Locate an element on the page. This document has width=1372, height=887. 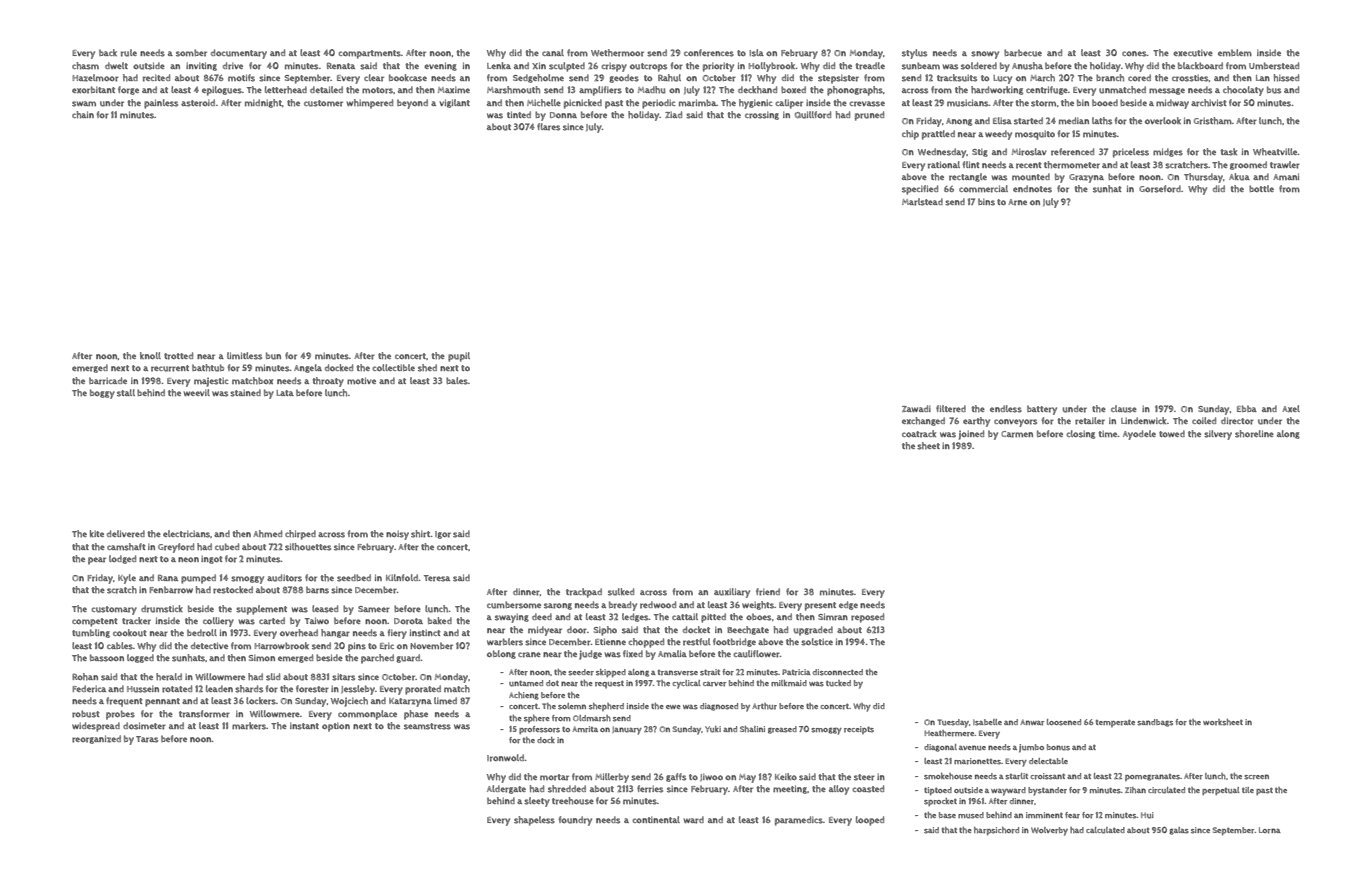
bales is located at coordinates (457, 381).
